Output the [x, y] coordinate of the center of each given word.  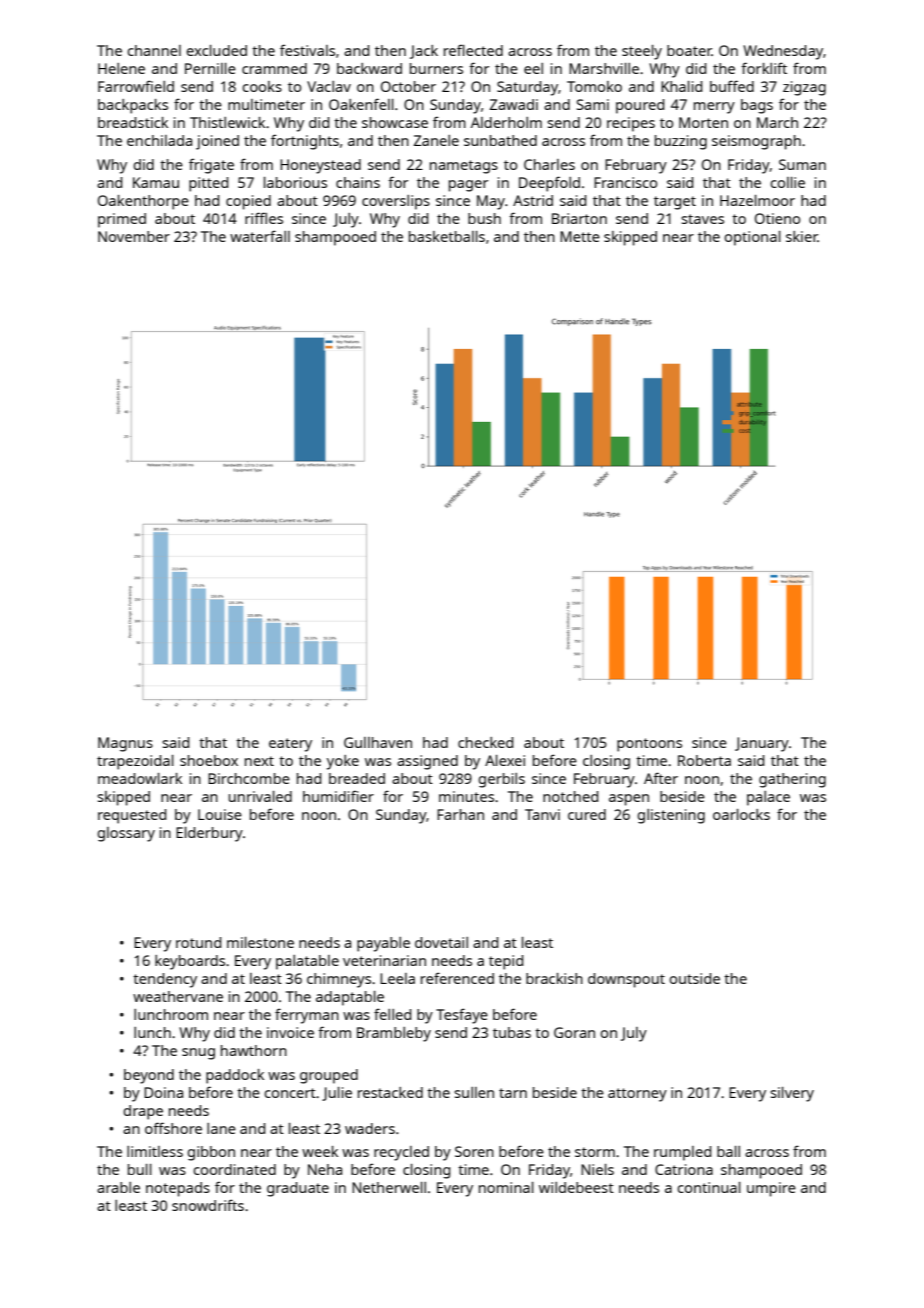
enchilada [159, 140]
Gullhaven [378, 742]
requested [132, 816]
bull [140, 1169]
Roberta [704, 760]
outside [694, 978]
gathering [792, 780]
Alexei [505, 760]
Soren [474, 1151]
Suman [802, 164]
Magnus [125, 744]
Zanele [436, 140]
